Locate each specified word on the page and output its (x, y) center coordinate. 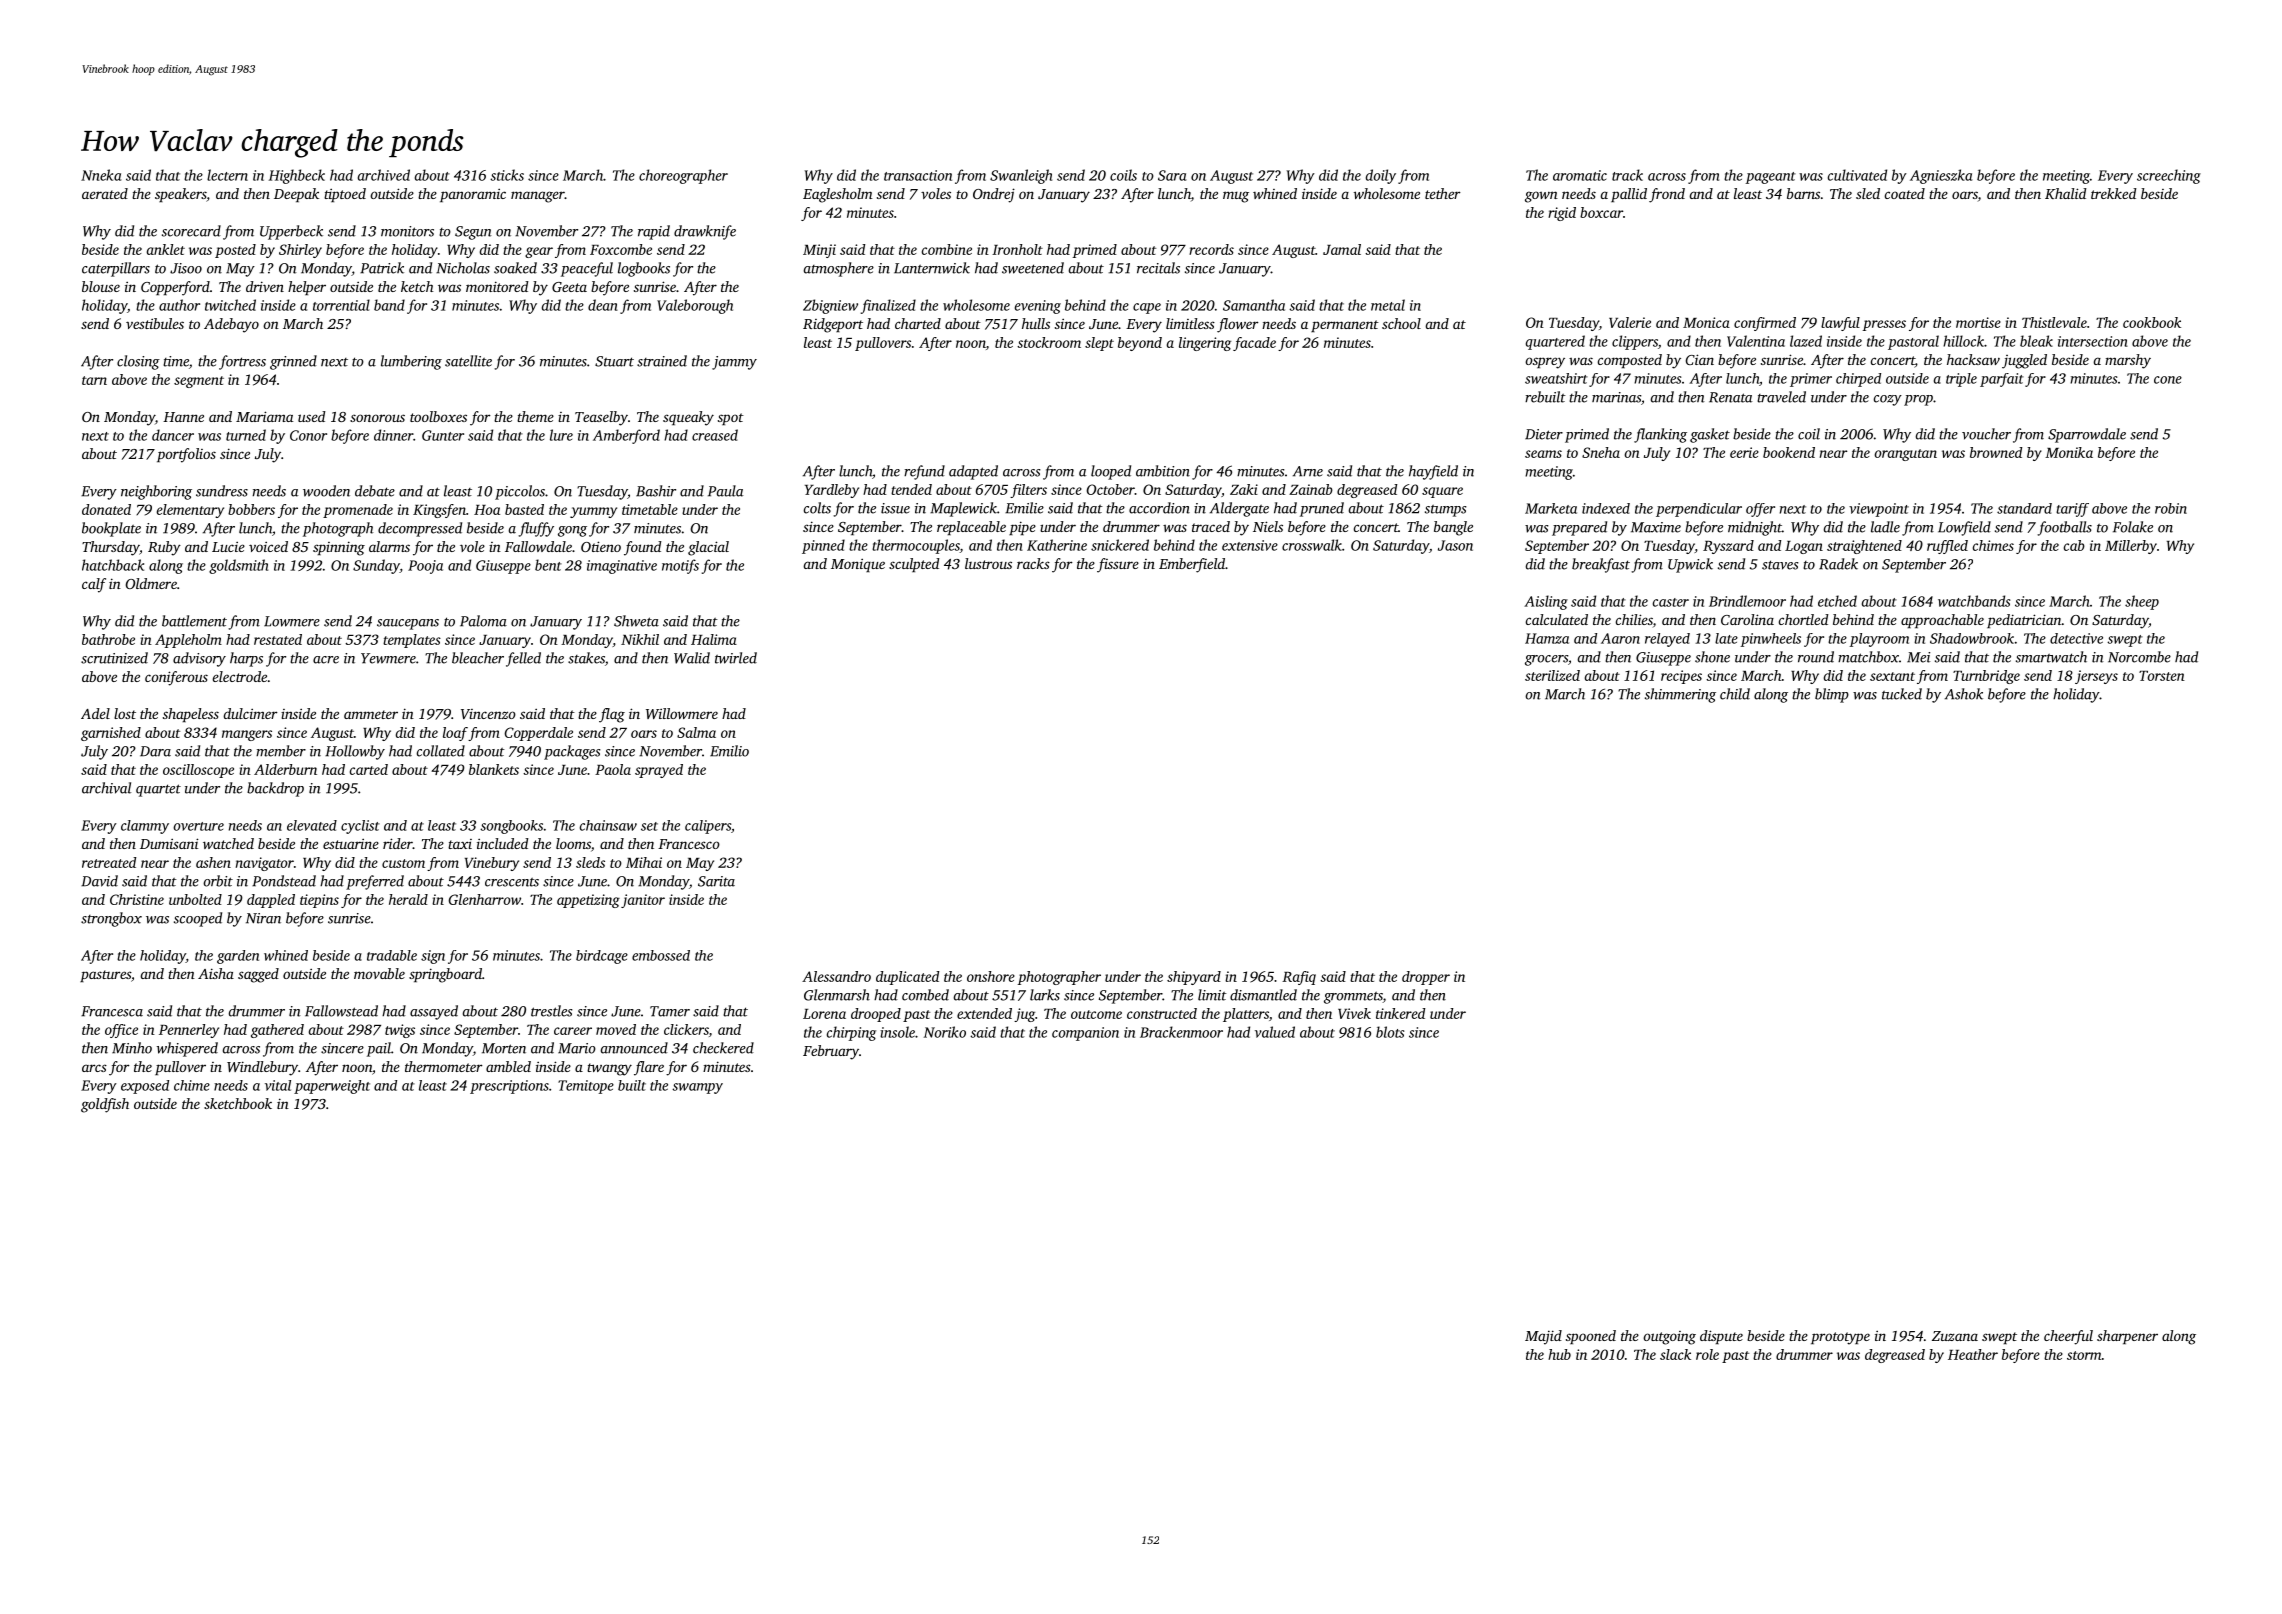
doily (1381, 176)
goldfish (105, 1105)
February (831, 1052)
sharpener (2127, 1337)
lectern (227, 175)
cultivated (1857, 175)
